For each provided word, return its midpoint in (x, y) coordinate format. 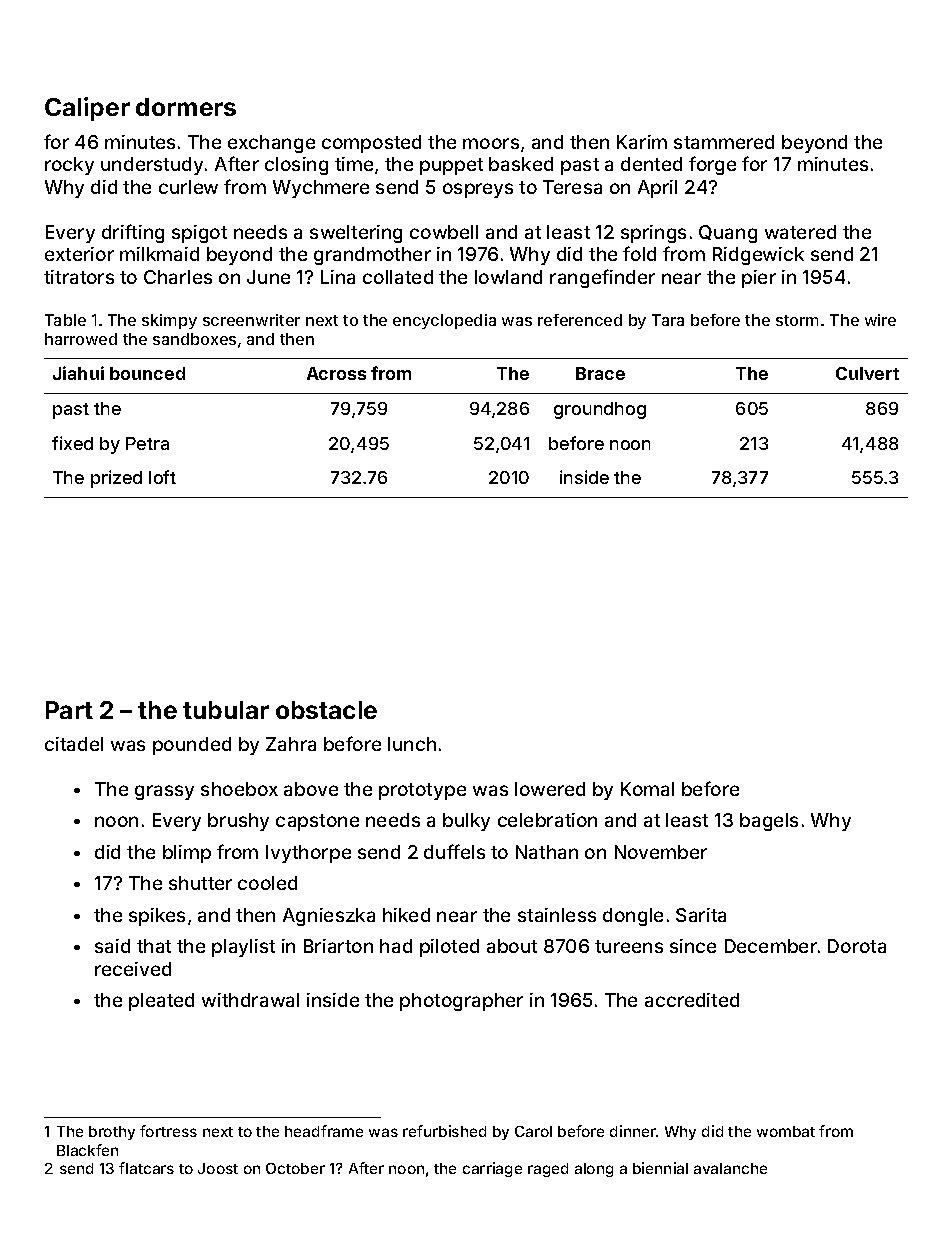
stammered (724, 142)
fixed (72, 443)
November (661, 852)
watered (800, 232)
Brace (600, 373)
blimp (187, 854)
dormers (186, 107)
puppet (451, 166)
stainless (557, 915)
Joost (218, 1168)
